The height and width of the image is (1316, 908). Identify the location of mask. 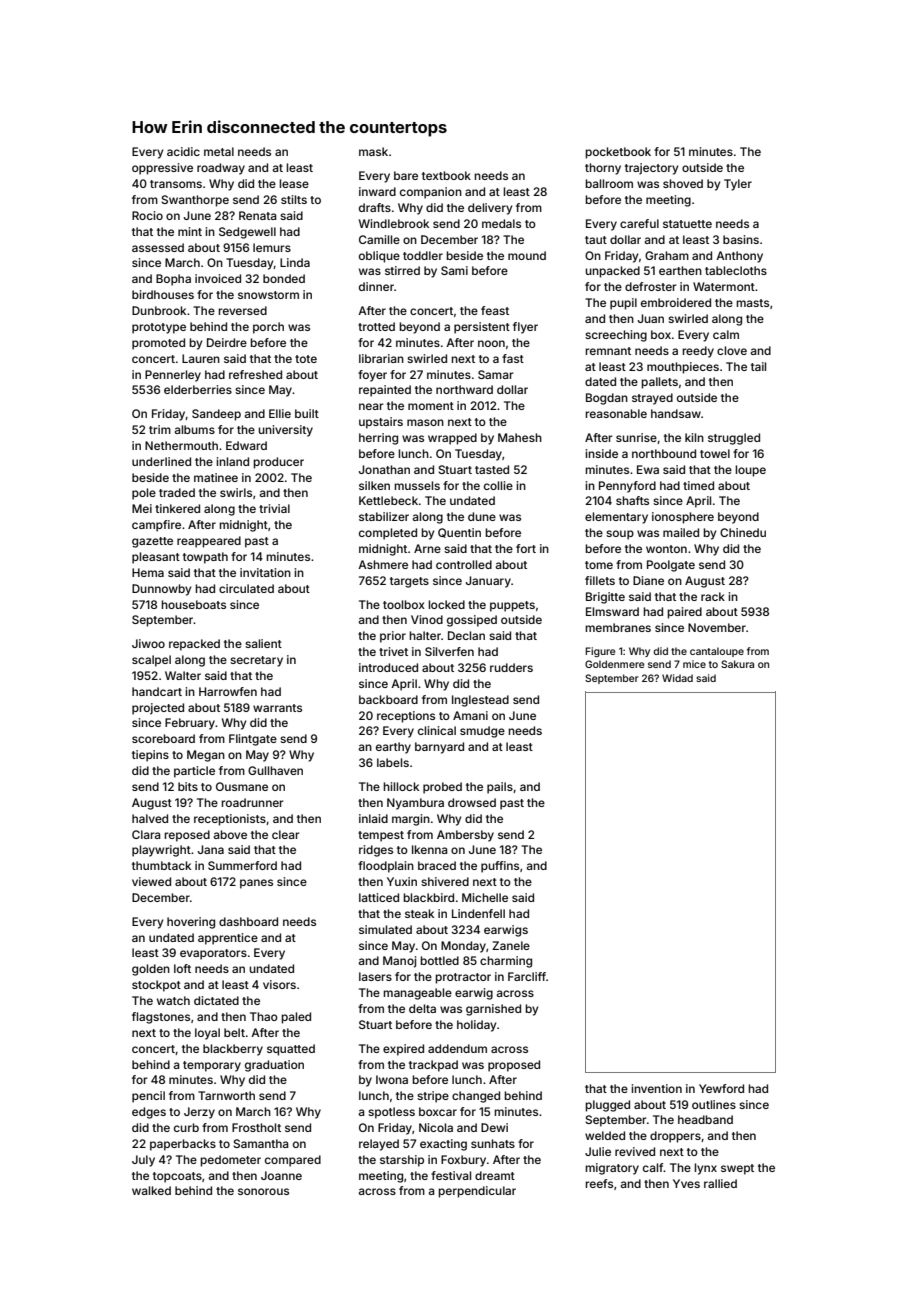
(373, 151).
